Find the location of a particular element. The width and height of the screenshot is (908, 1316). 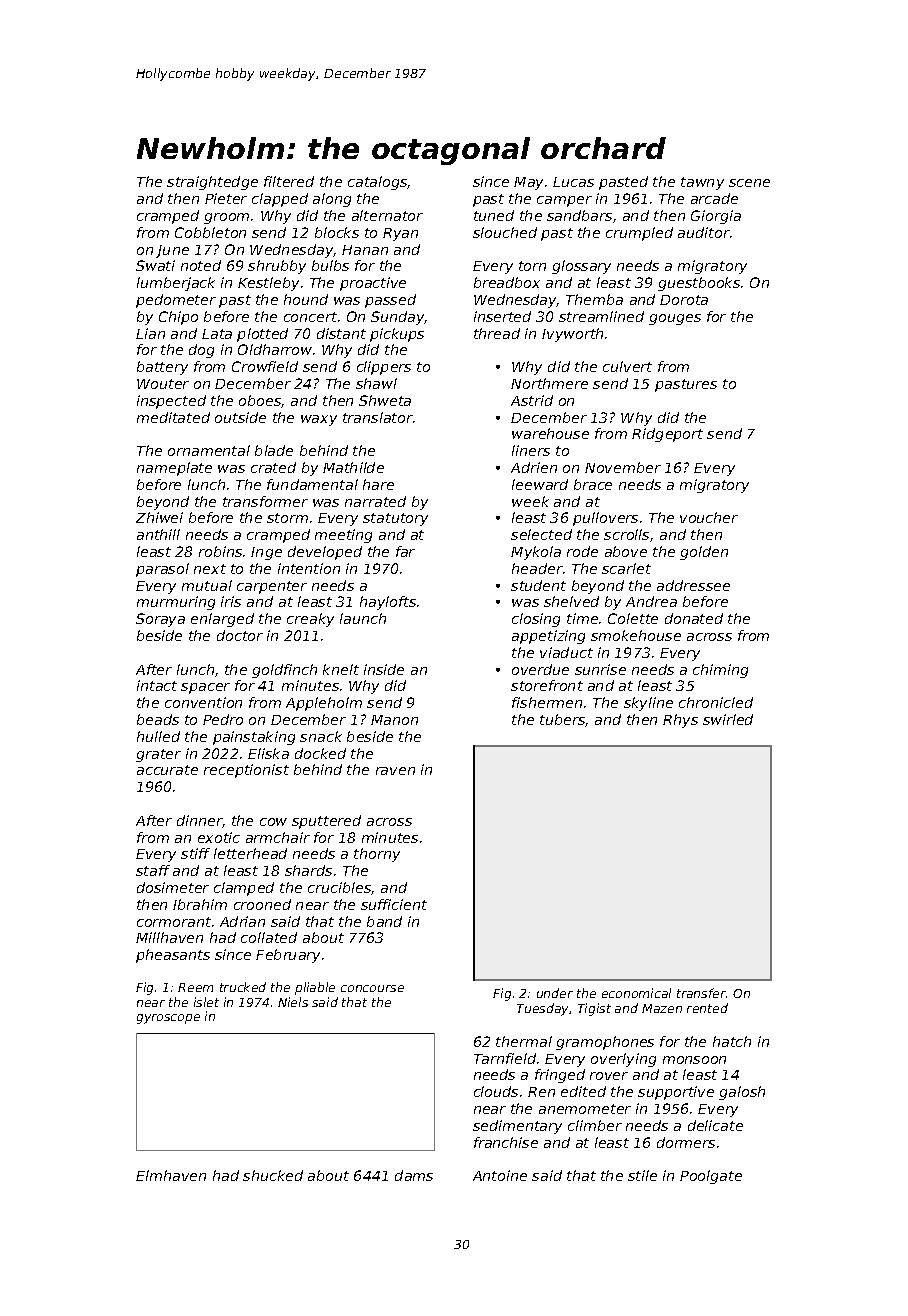

Astrid is located at coordinates (532, 400).
